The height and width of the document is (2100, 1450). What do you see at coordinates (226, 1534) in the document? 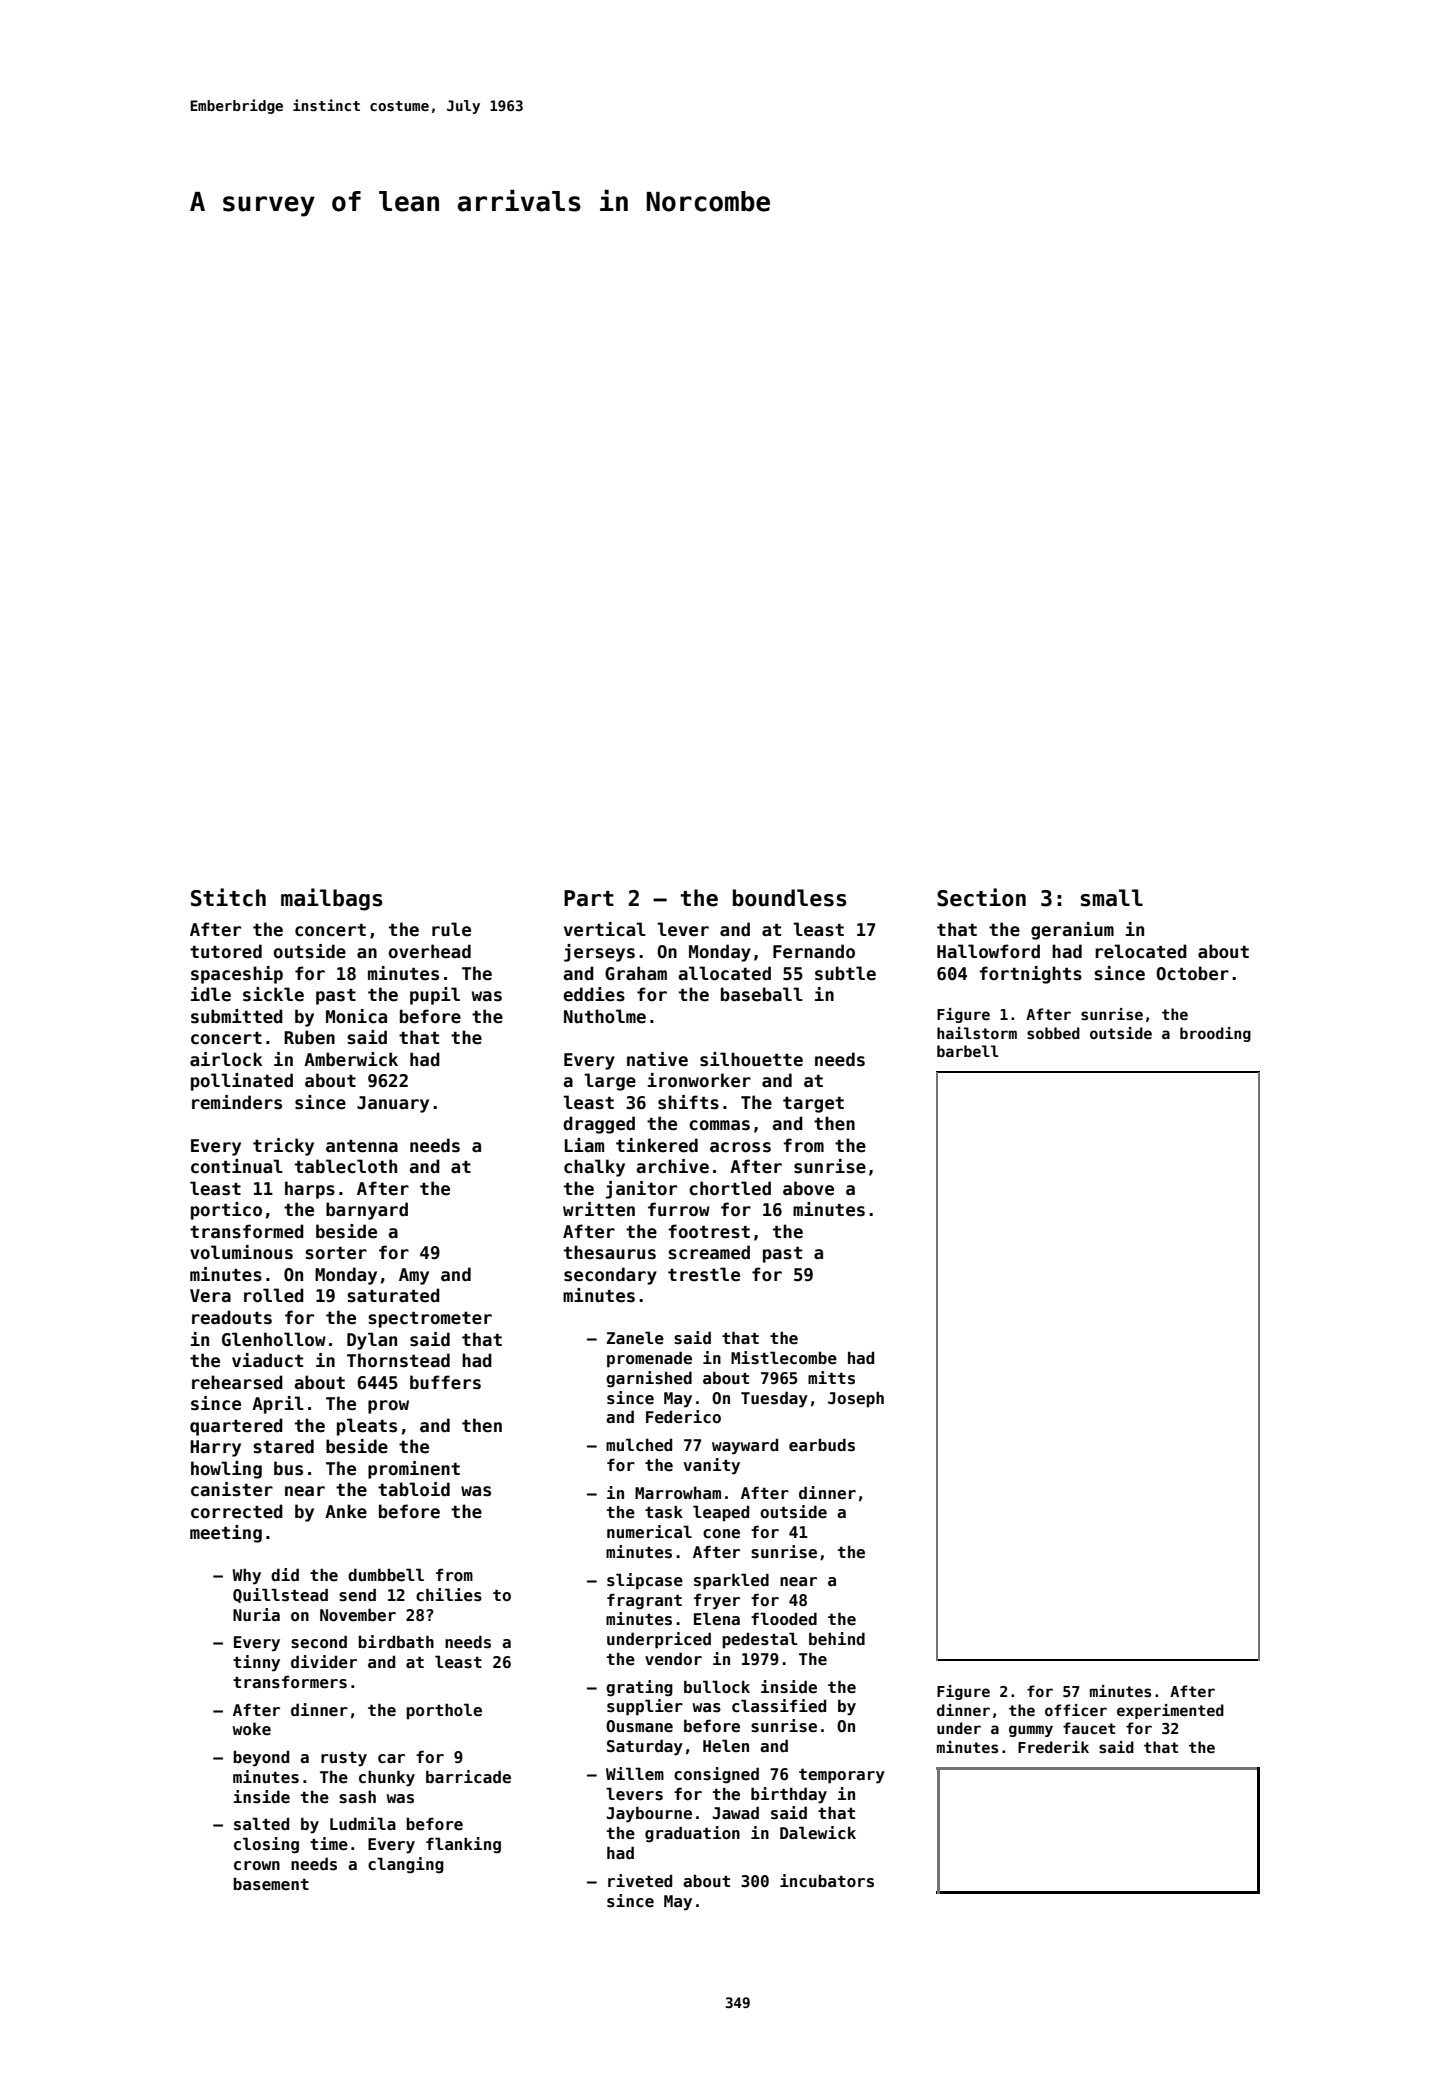
I see `meeting` at bounding box center [226, 1534].
